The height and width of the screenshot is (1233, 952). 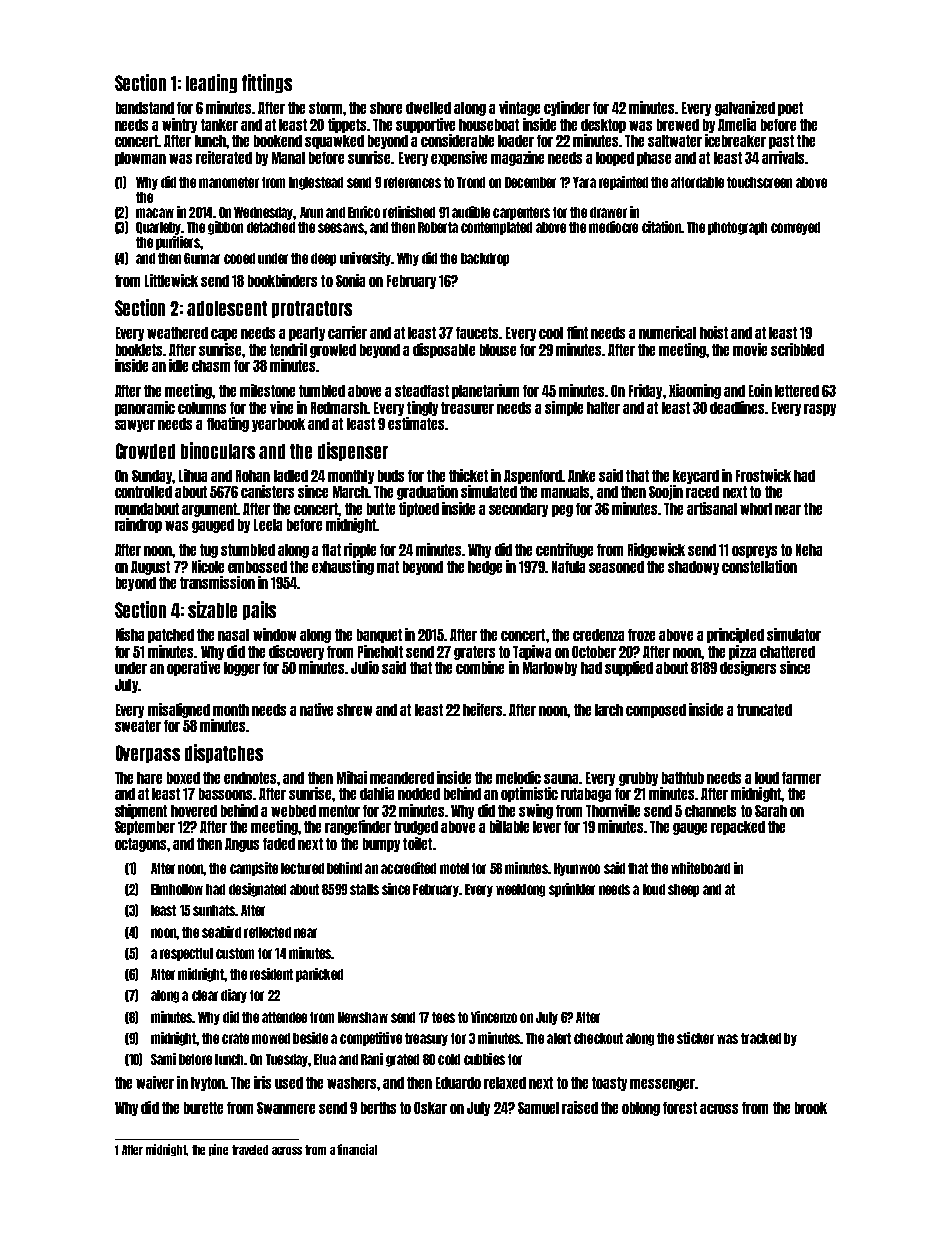 I want to click on university, so click(x=365, y=259).
